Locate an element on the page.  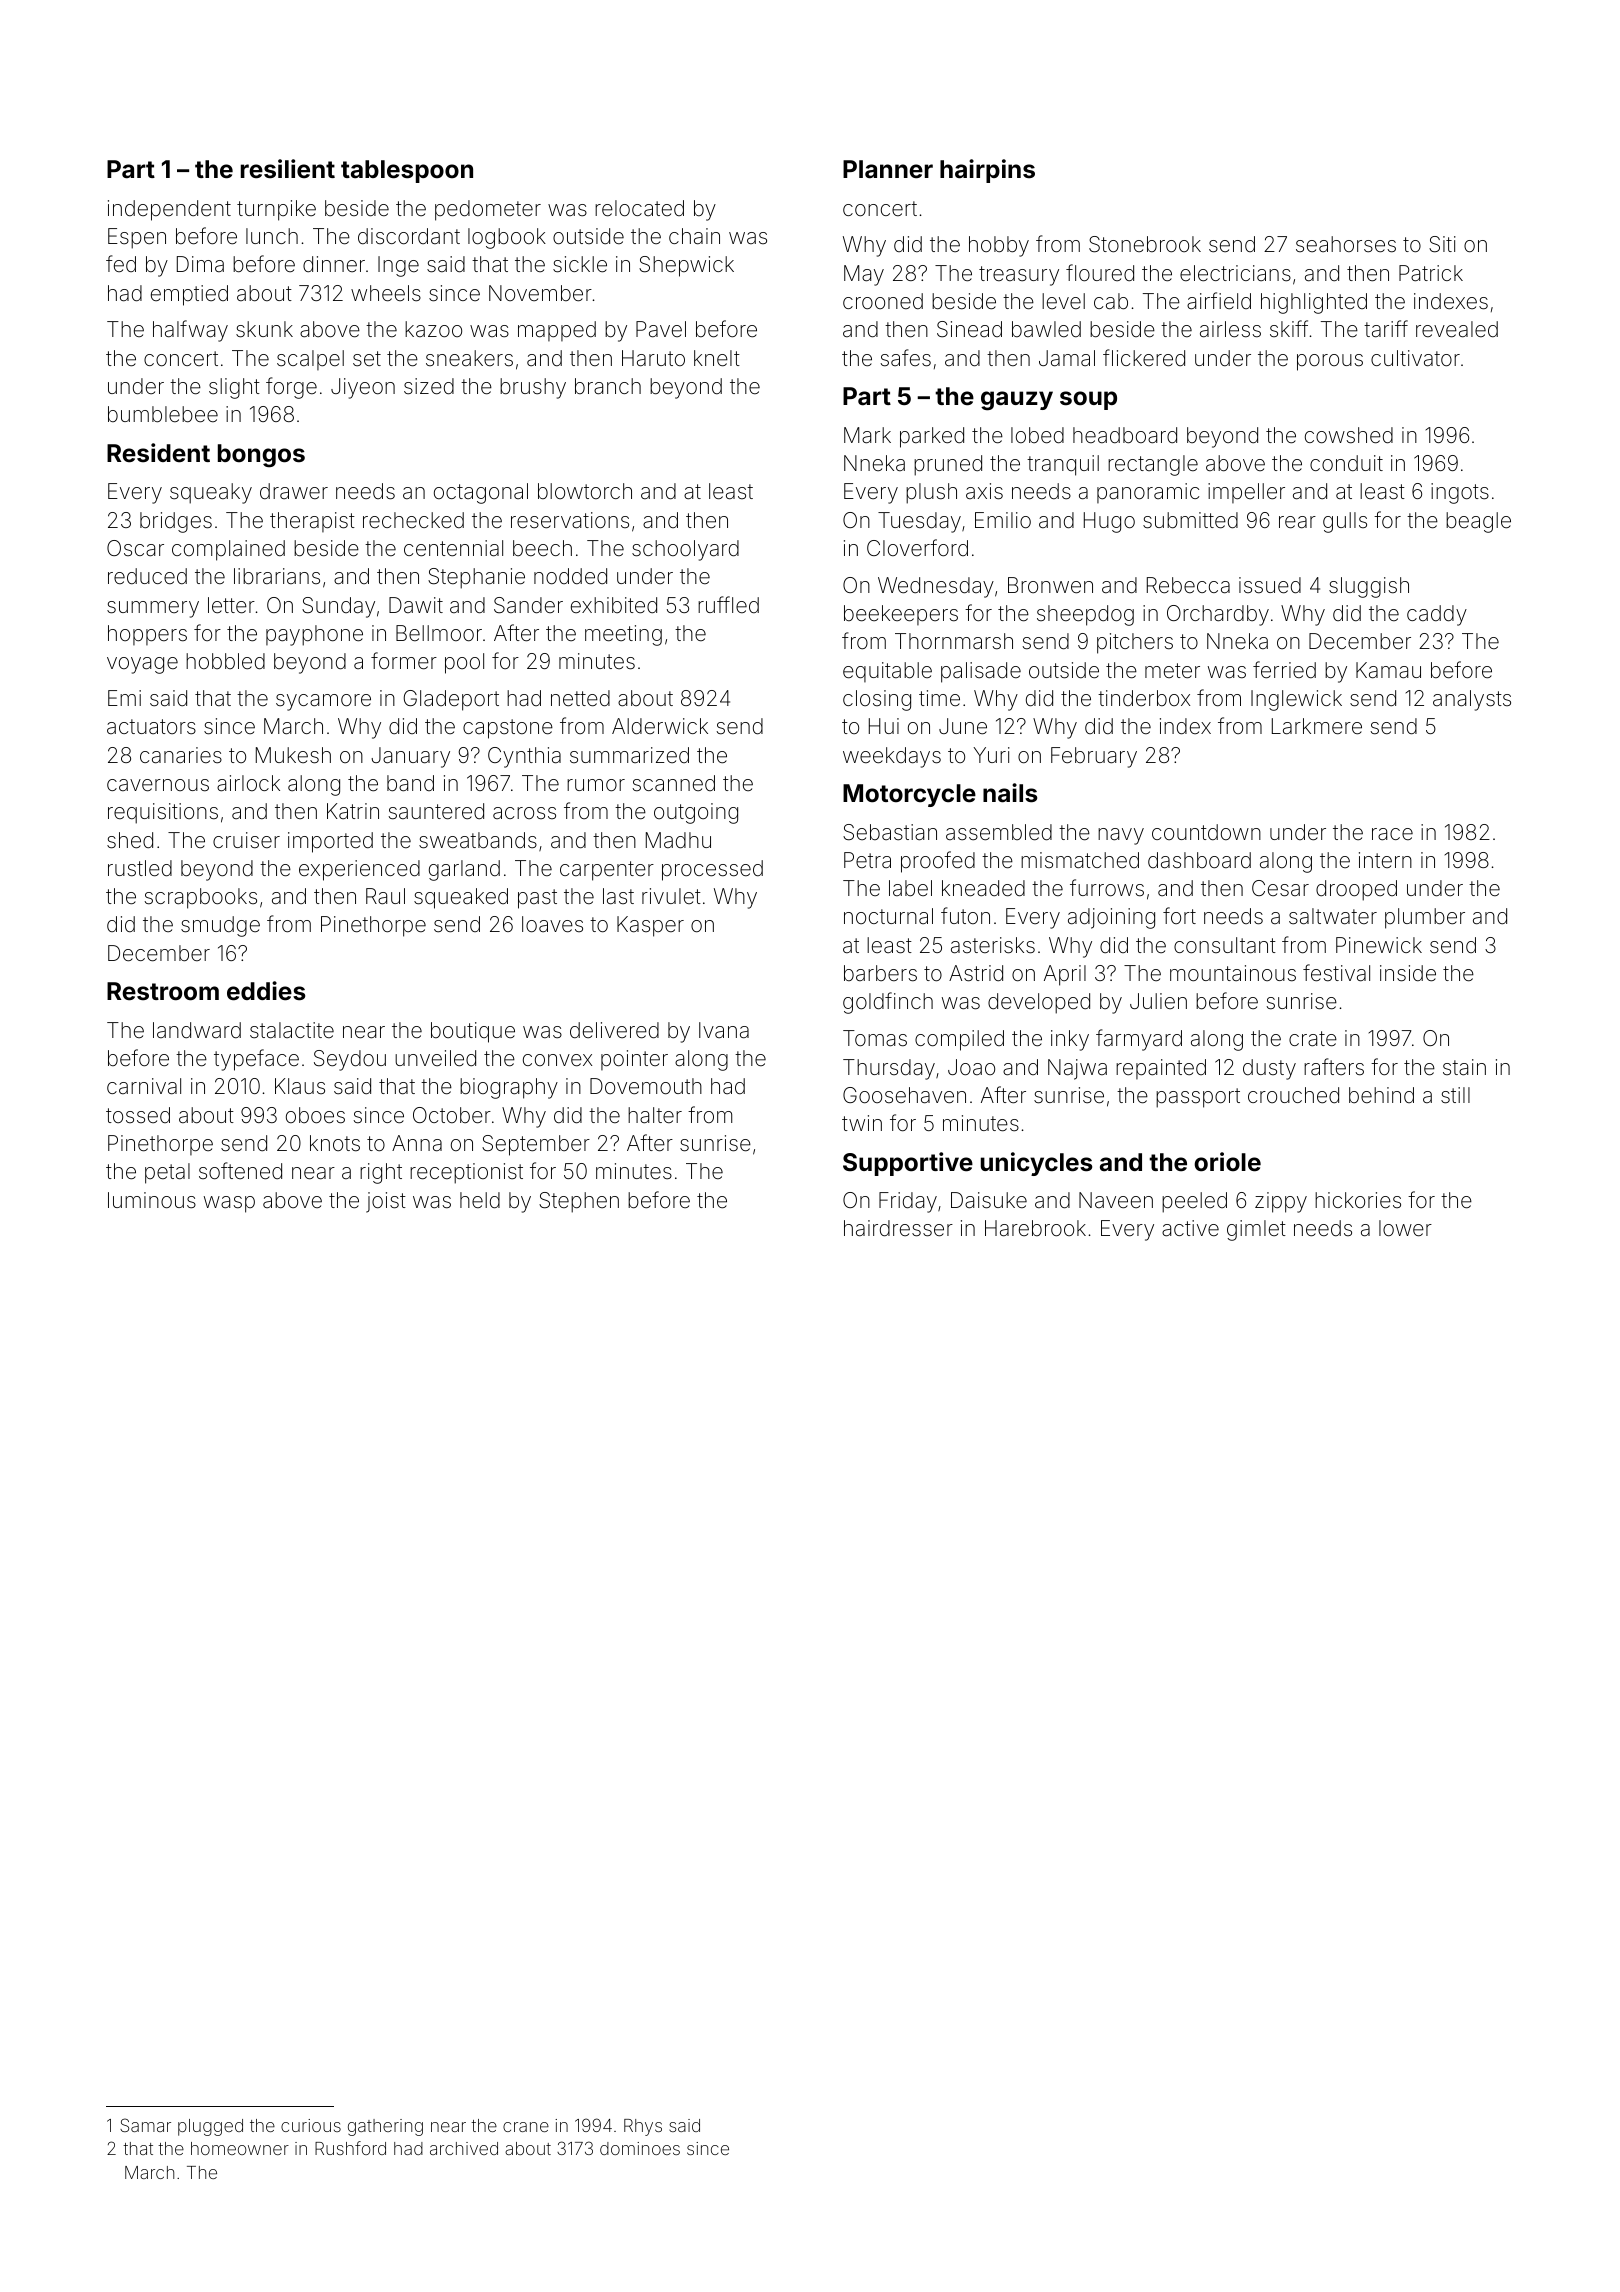
barbers is located at coordinates (880, 973).
